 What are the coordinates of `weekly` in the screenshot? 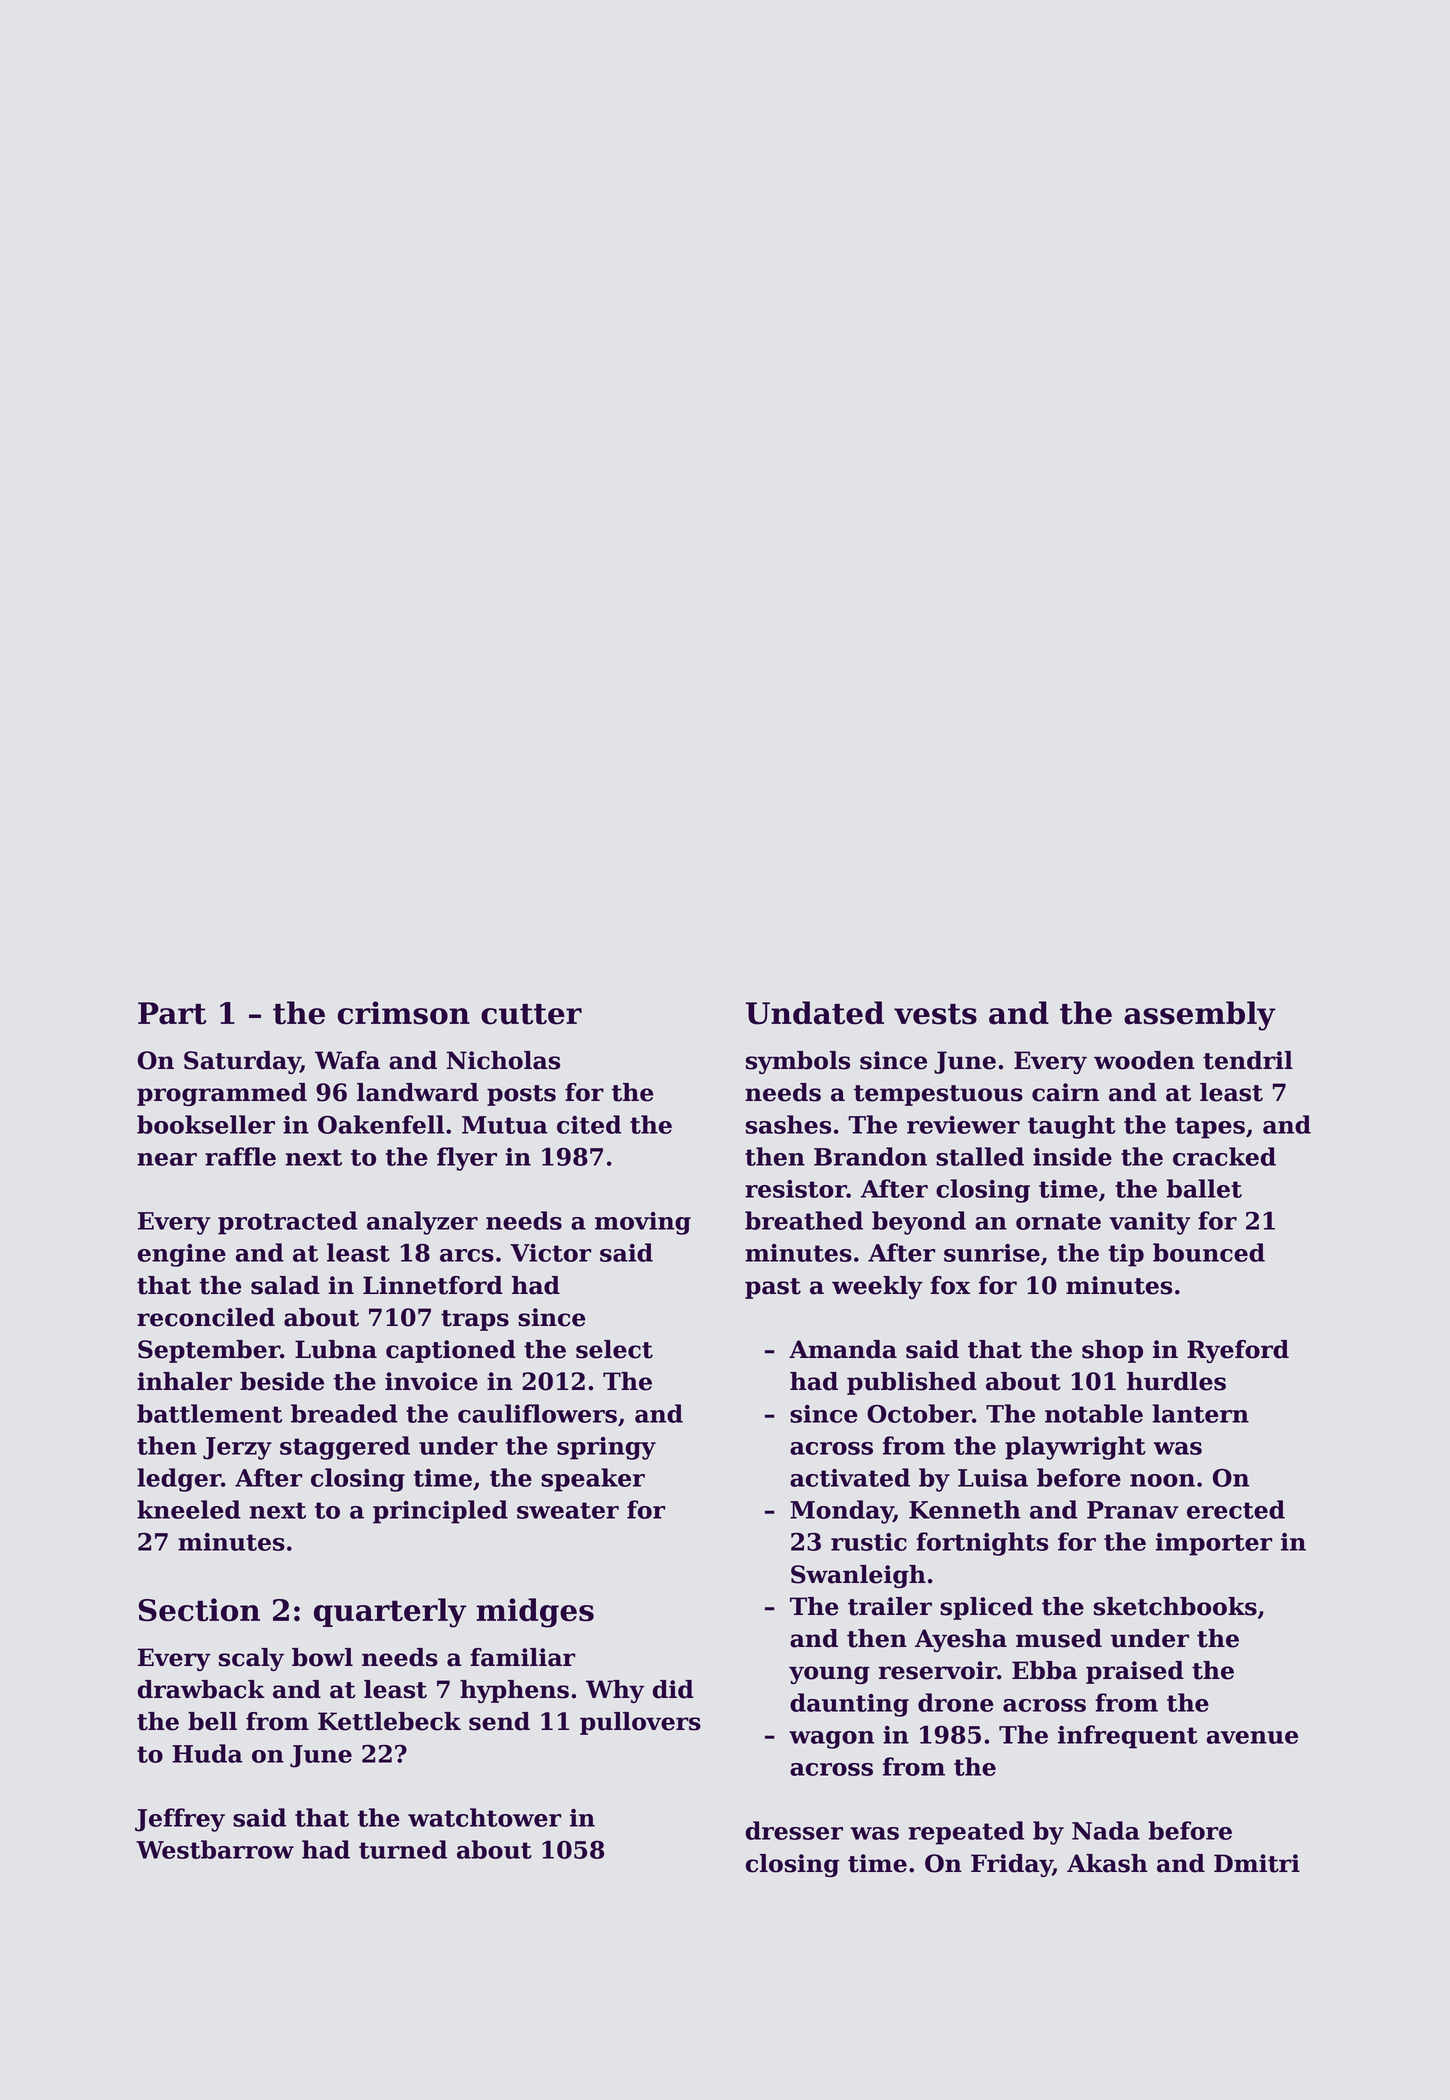 It's located at (877, 1287).
